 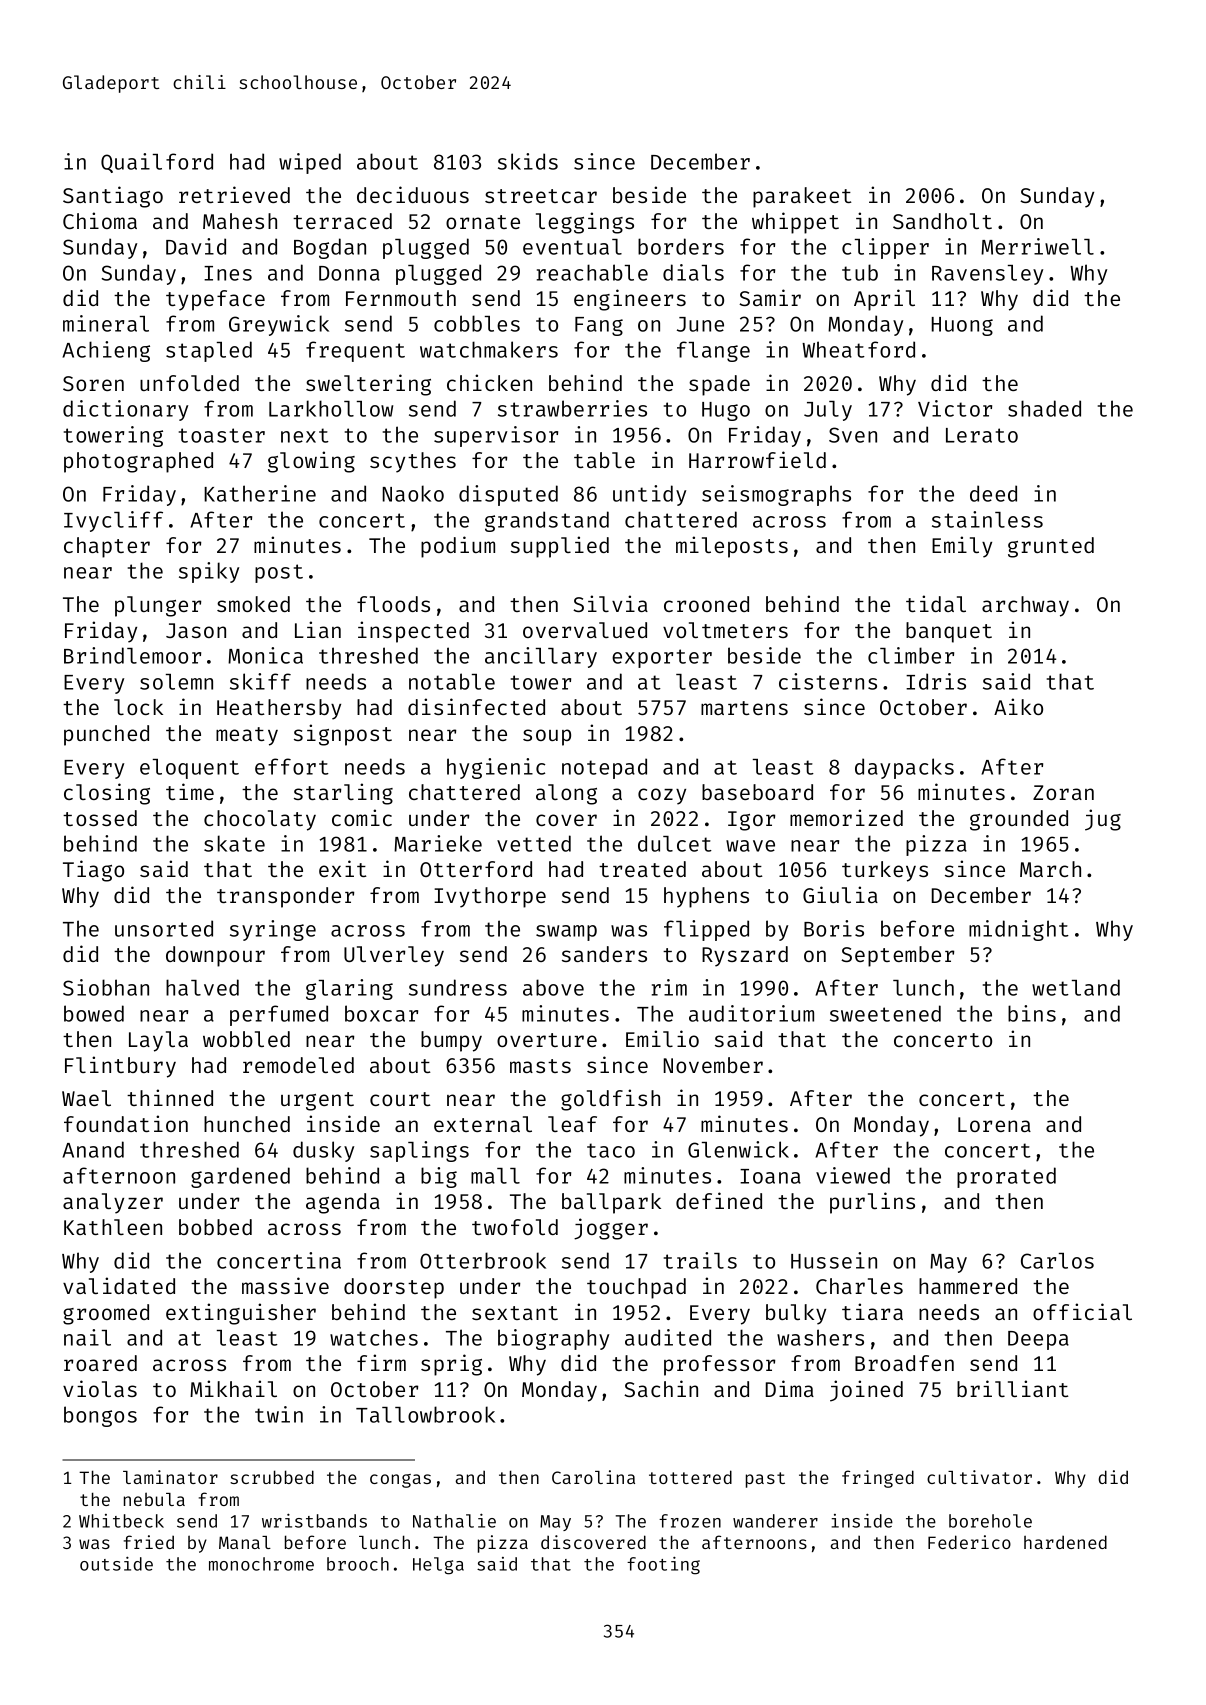 I want to click on taco, so click(x=611, y=1150).
